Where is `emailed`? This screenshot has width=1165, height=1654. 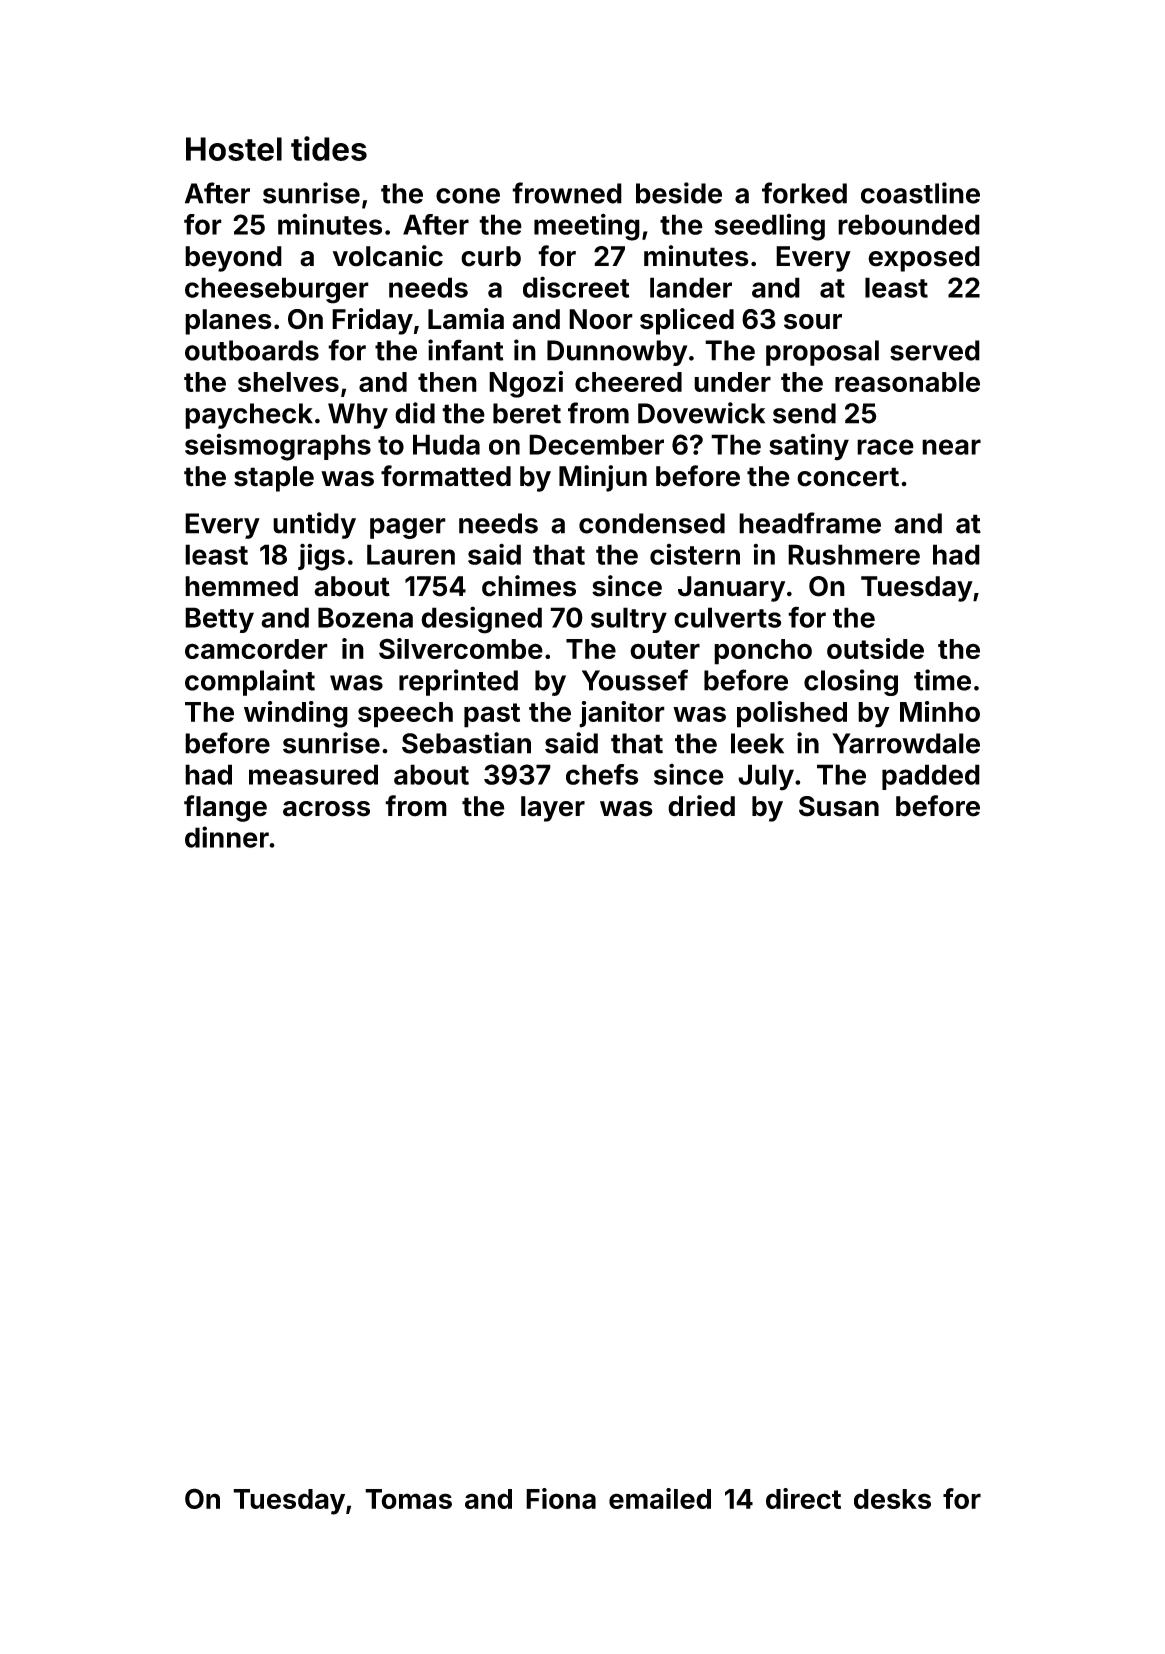 emailed is located at coordinates (660, 1498).
